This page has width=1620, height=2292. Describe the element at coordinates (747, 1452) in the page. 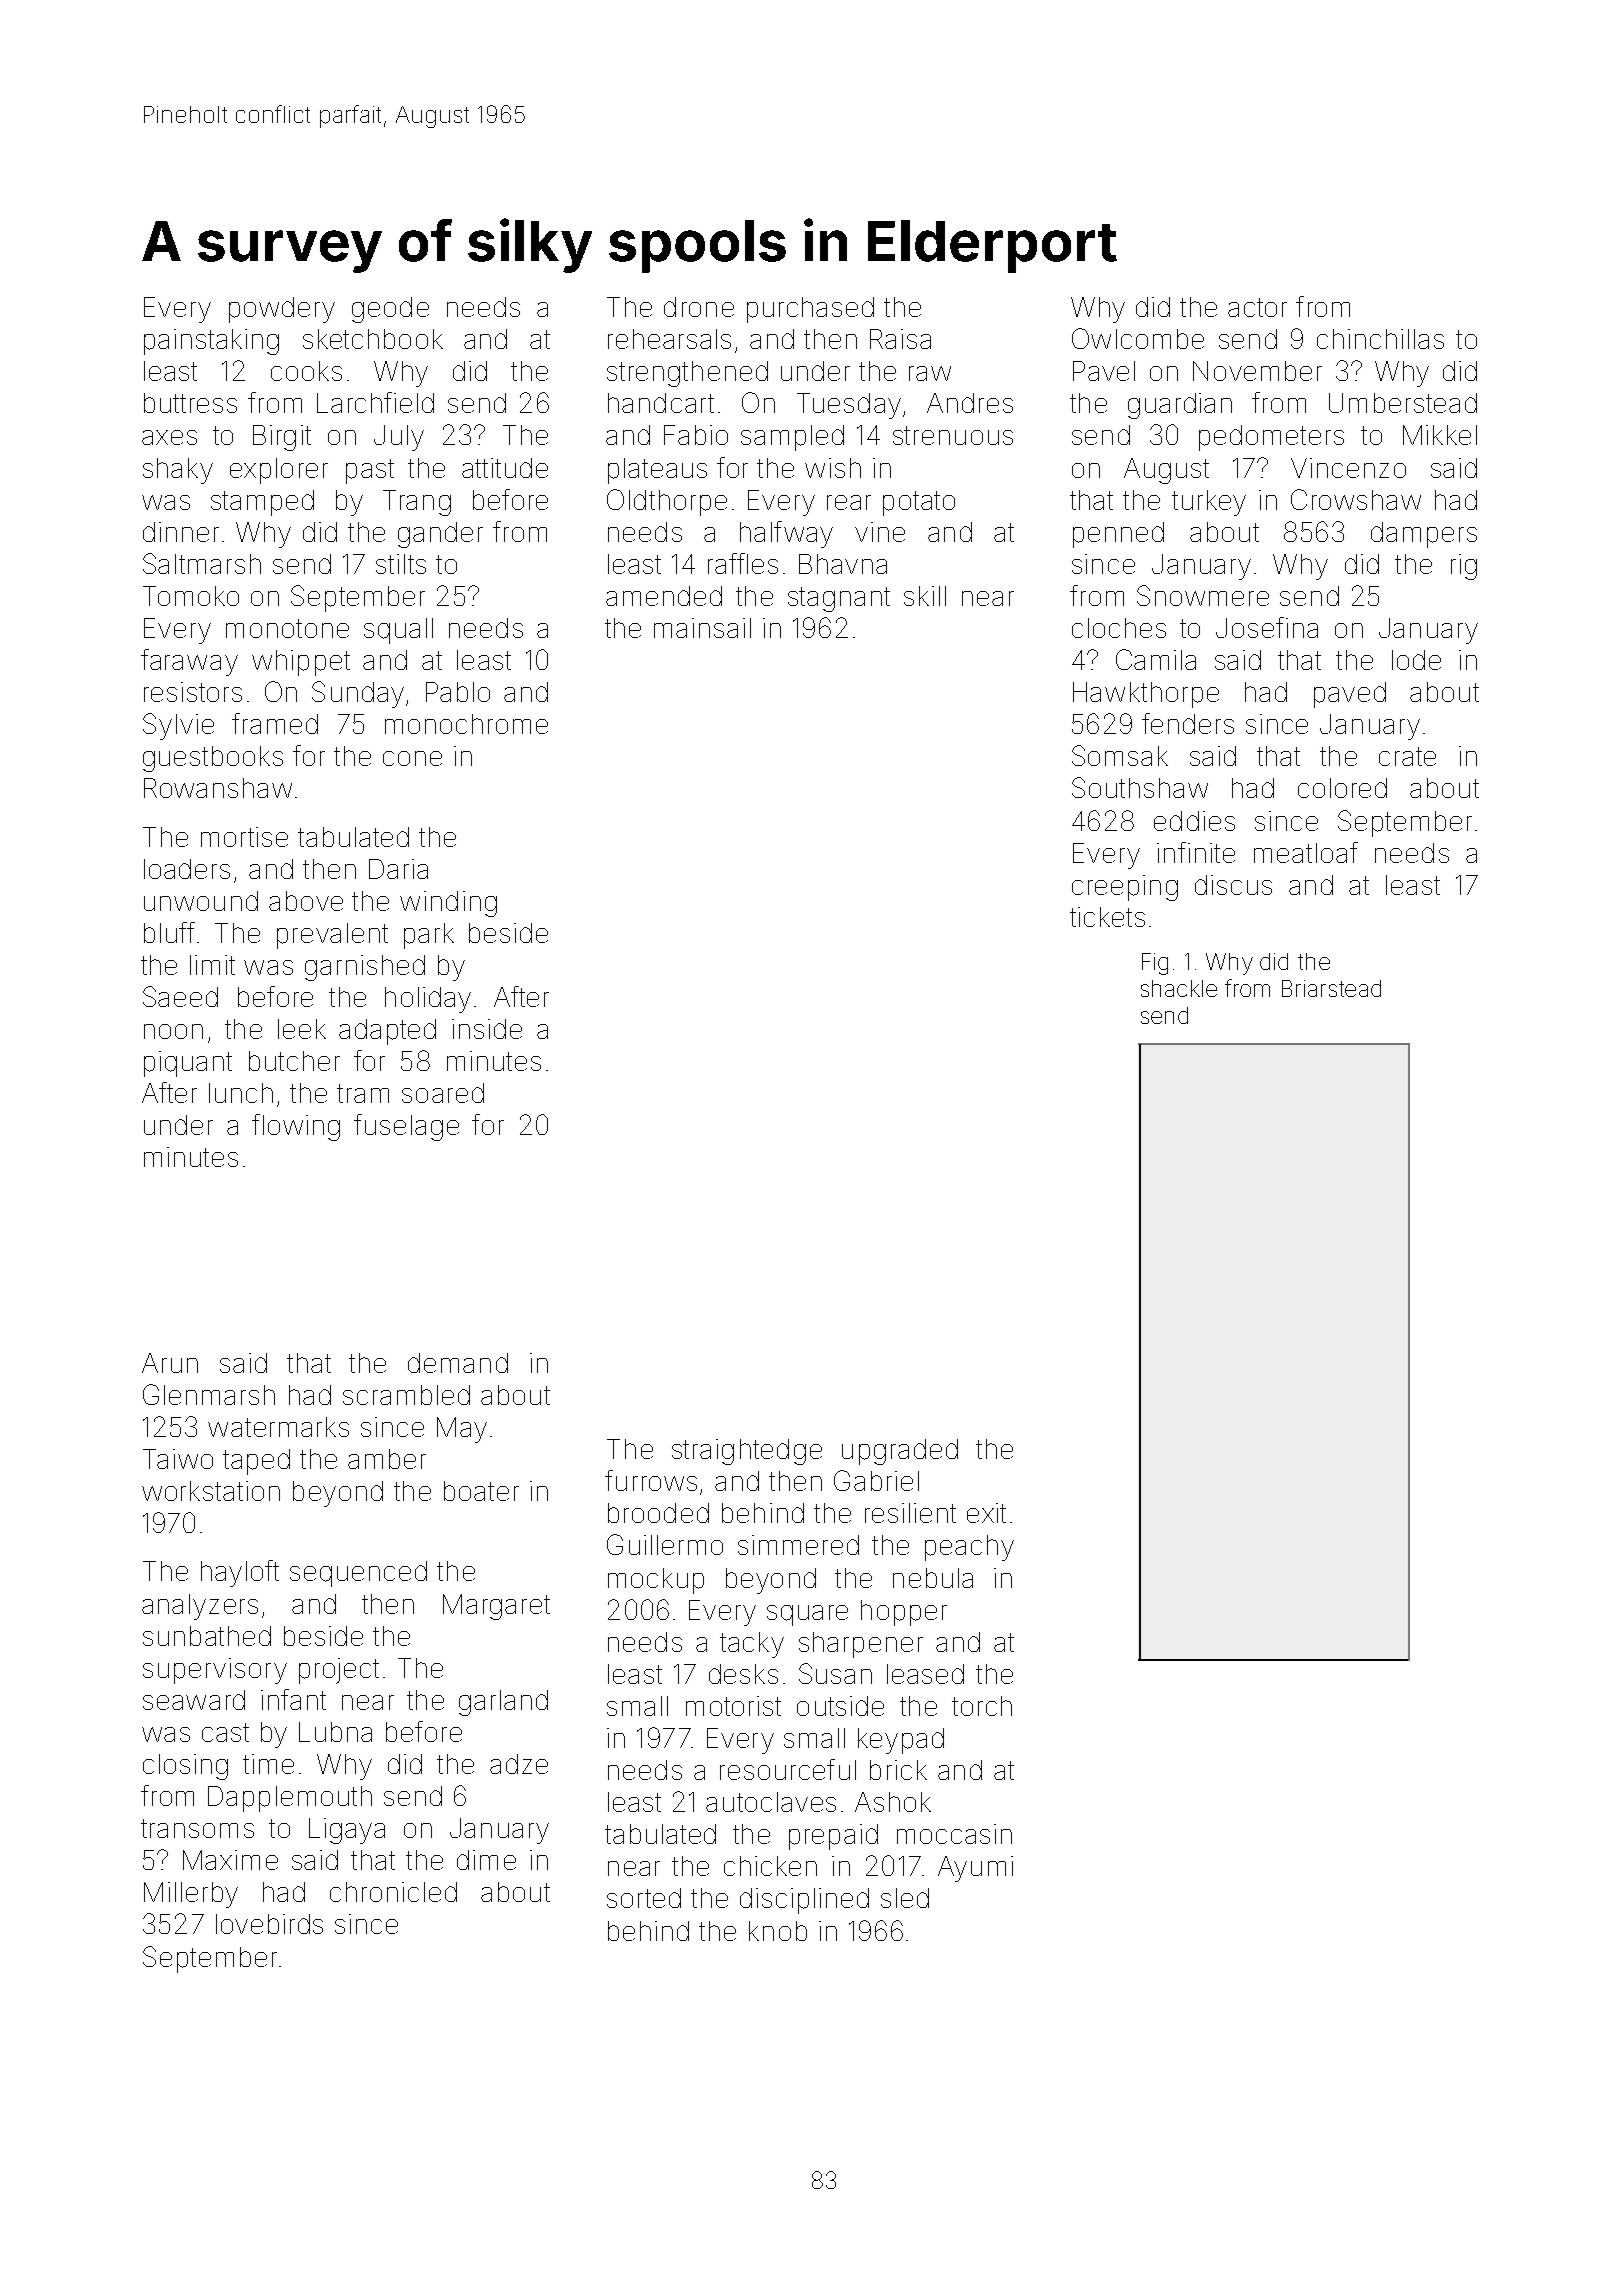

I see `straightedge` at that location.
